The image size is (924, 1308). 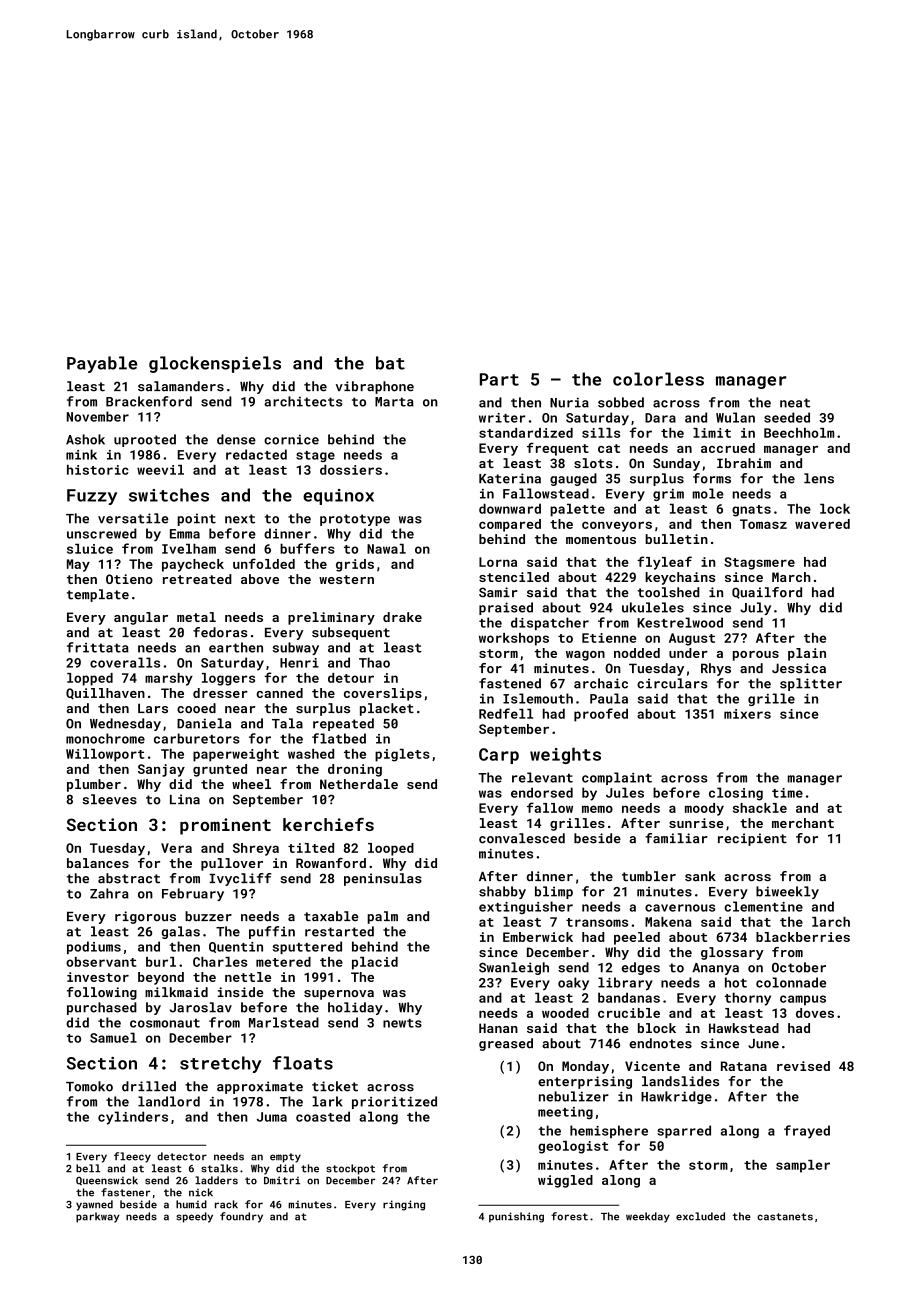 What do you see at coordinates (597, 922) in the screenshot?
I see `transoms` at bounding box center [597, 922].
